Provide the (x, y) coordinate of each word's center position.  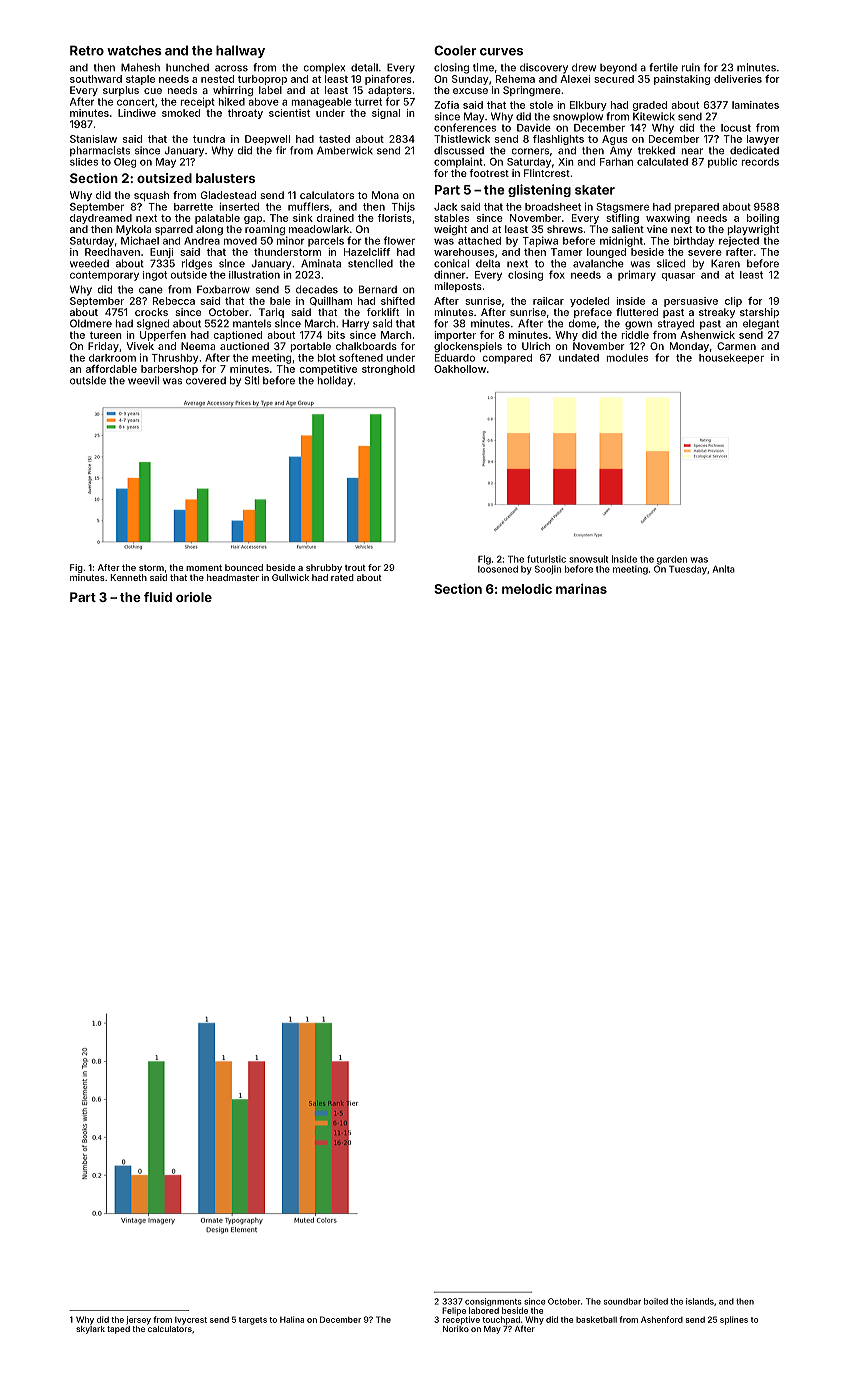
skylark (90, 1330)
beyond (618, 69)
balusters (225, 178)
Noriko (456, 1329)
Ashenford (662, 1319)
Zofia (446, 105)
